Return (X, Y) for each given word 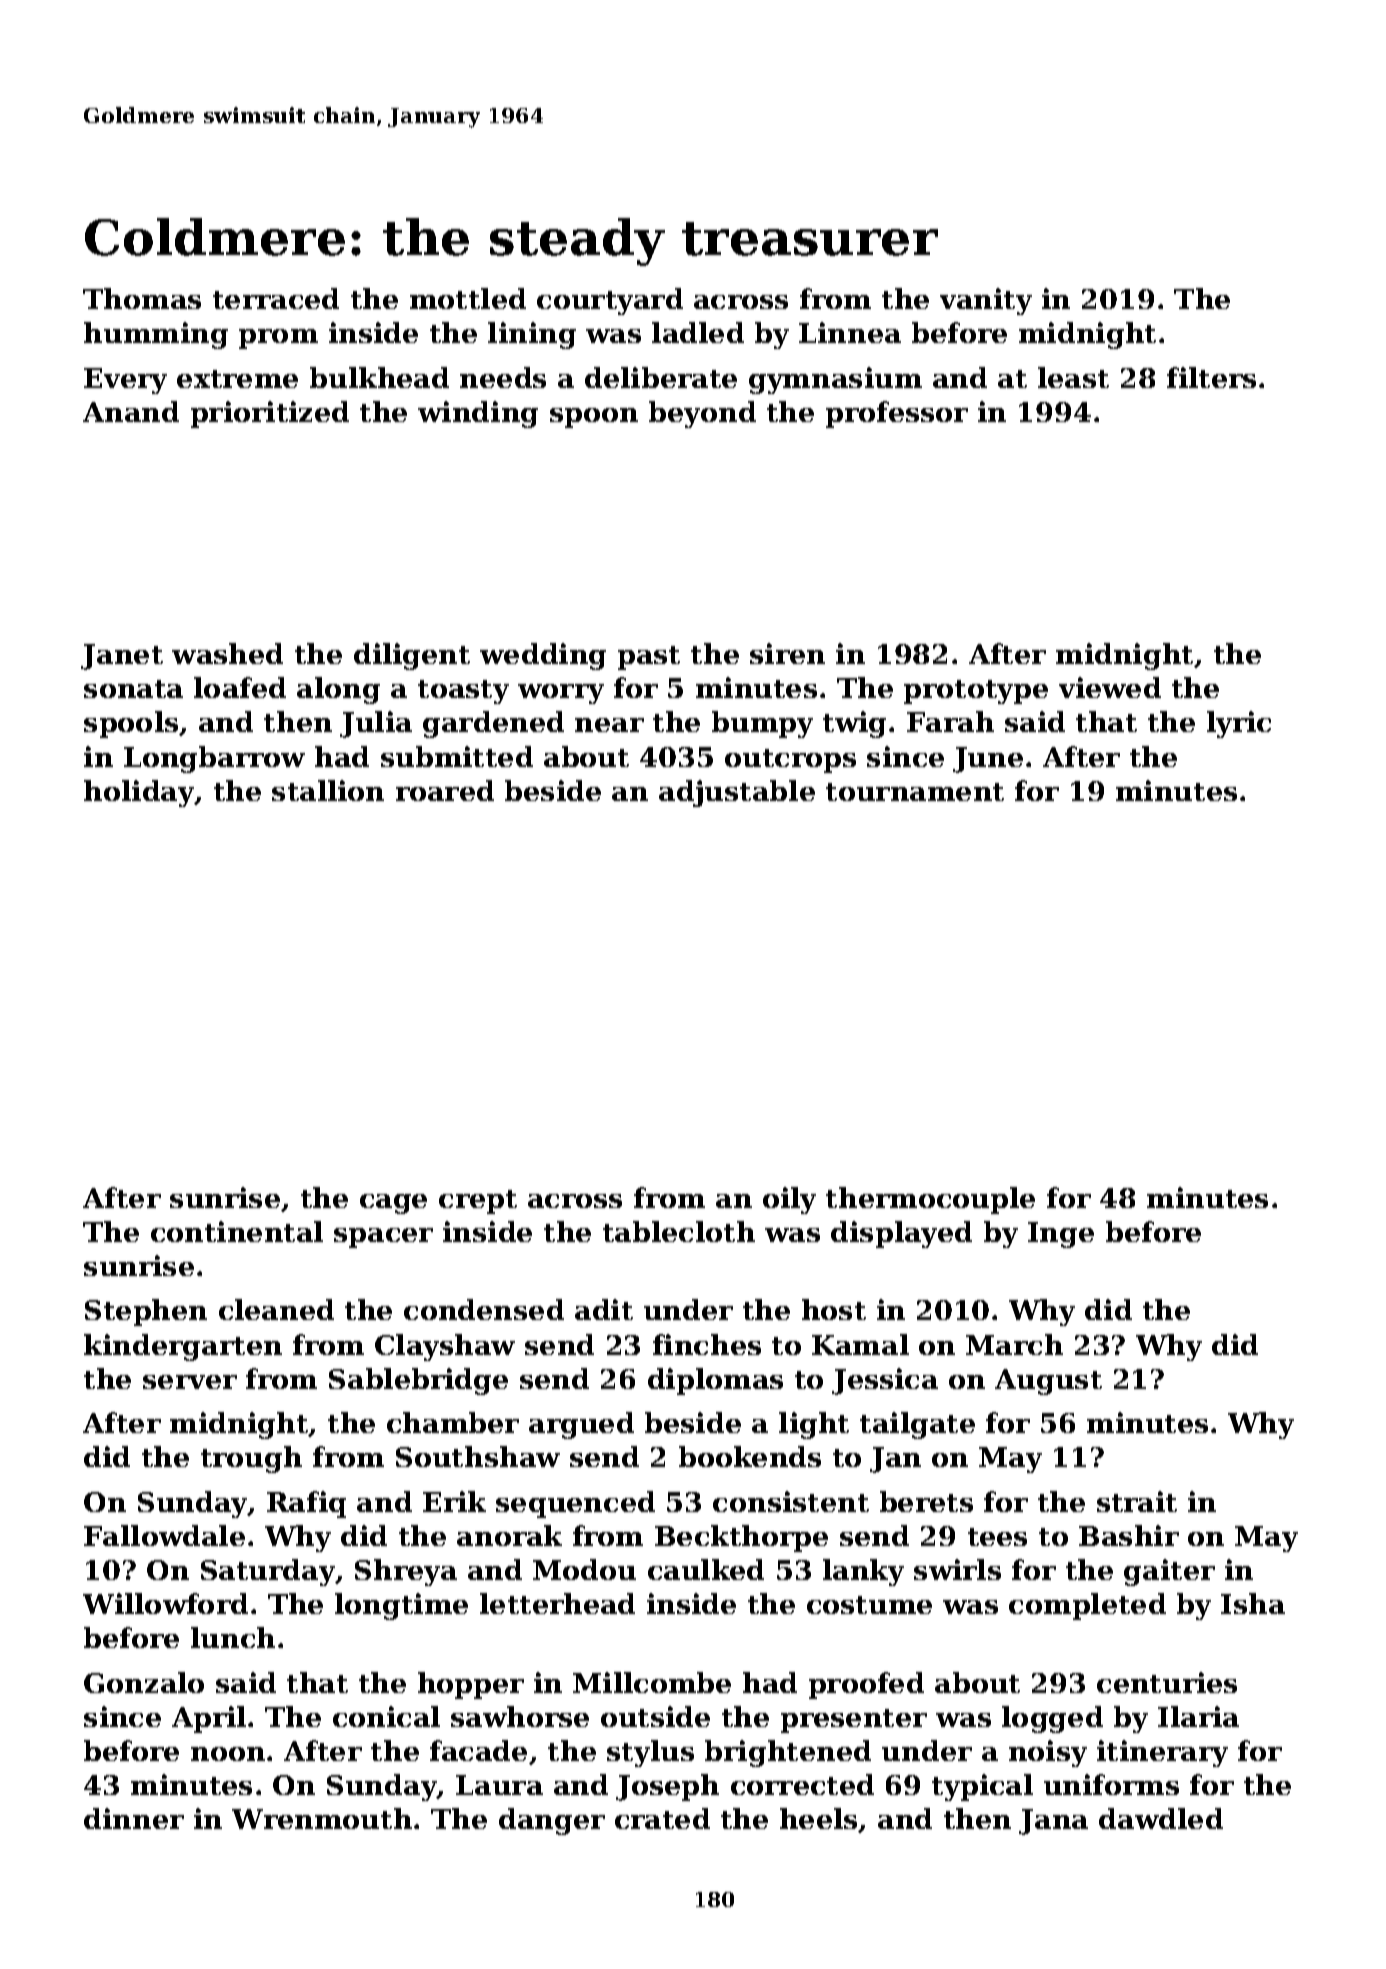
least (1073, 377)
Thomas (142, 298)
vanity (986, 301)
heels (819, 1820)
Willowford (165, 1603)
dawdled (1161, 1818)
